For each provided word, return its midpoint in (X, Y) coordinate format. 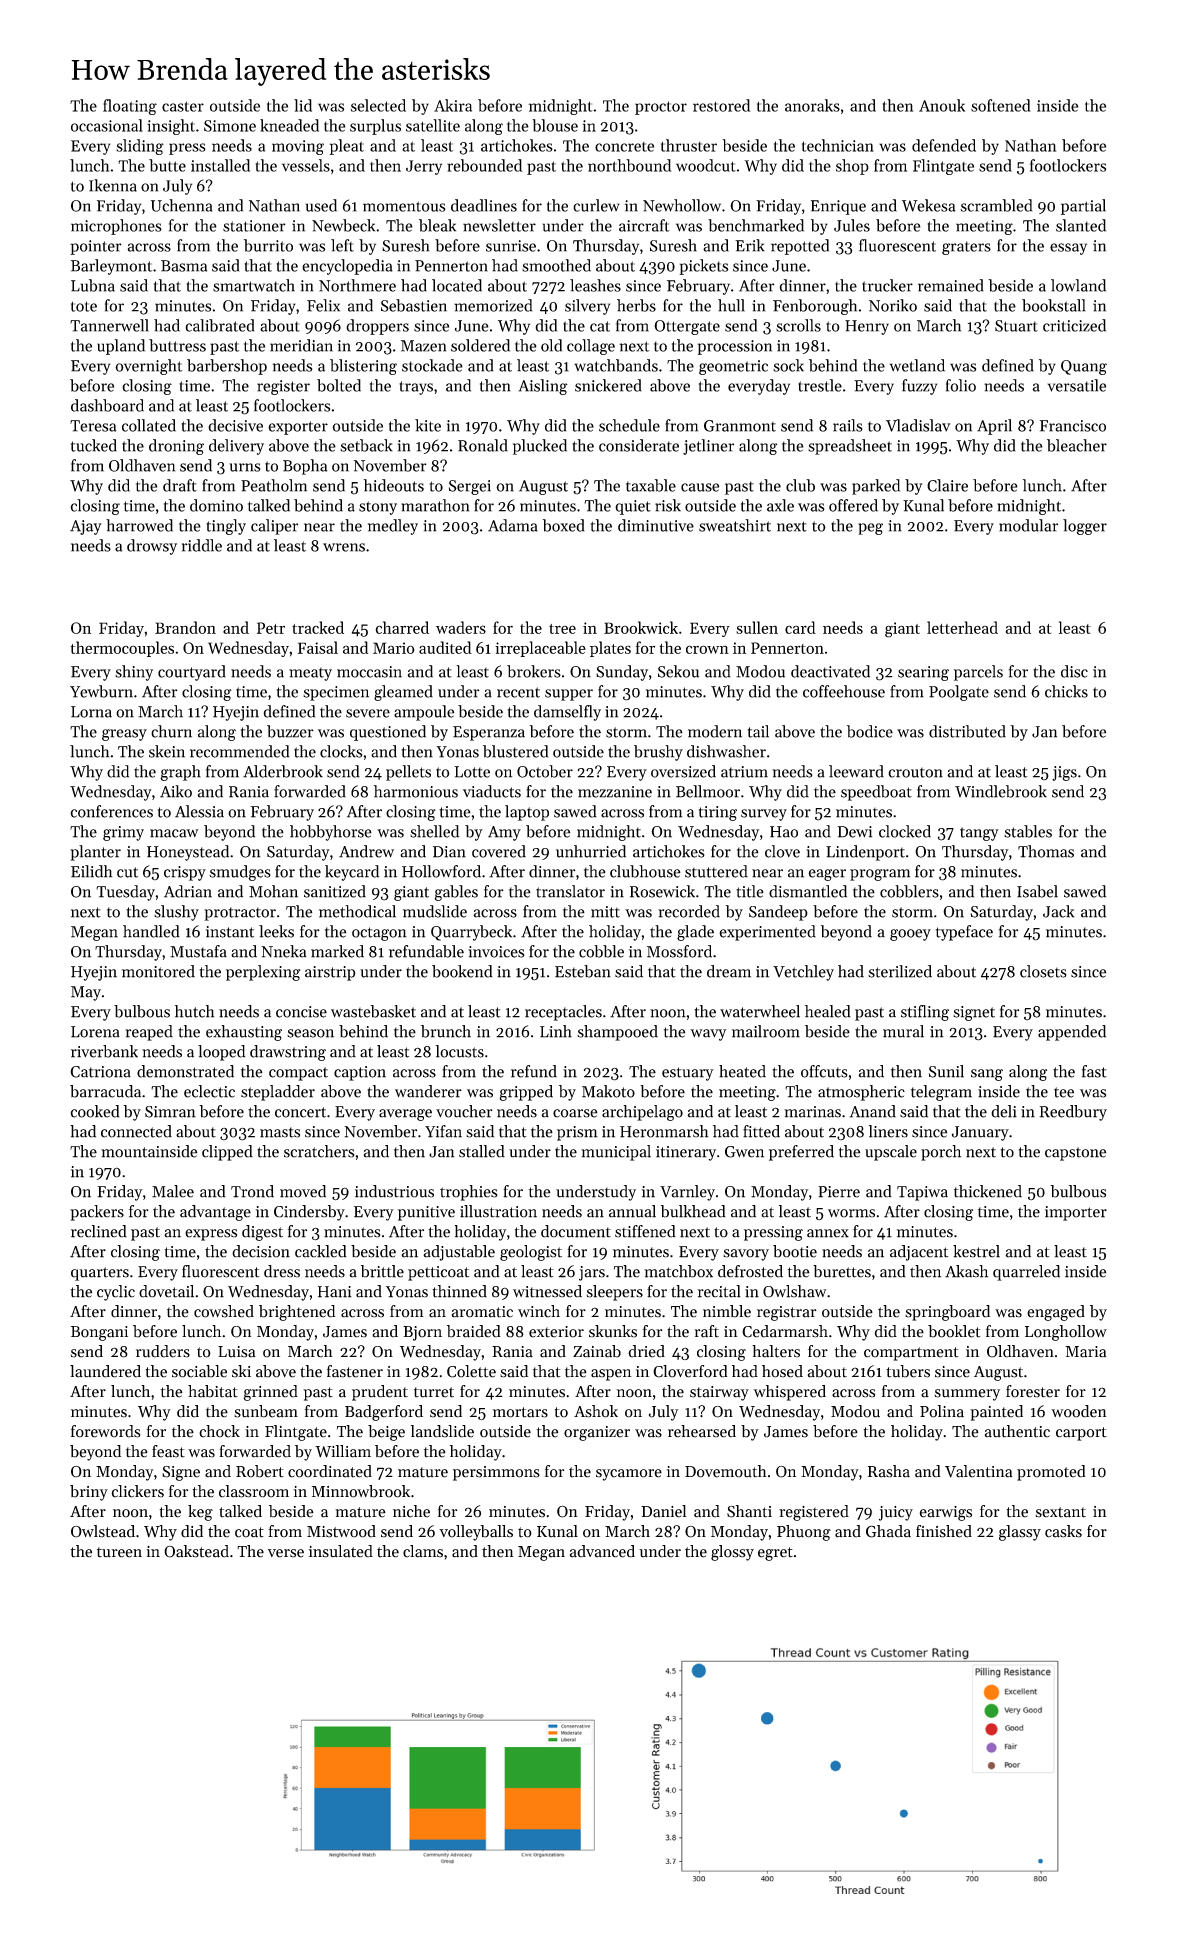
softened (1001, 105)
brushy (658, 753)
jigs (1064, 773)
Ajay (86, 527)
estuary (688, 1074)
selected (378, 105)
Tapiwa (922, 1193)
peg (870, 529)
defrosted (750, 1271)
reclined (99, 1231)
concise (301, 1012)
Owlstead (103, 1531)
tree (562, 629)
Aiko (176, 791)
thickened (988, 1191)
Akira (453, 105)
